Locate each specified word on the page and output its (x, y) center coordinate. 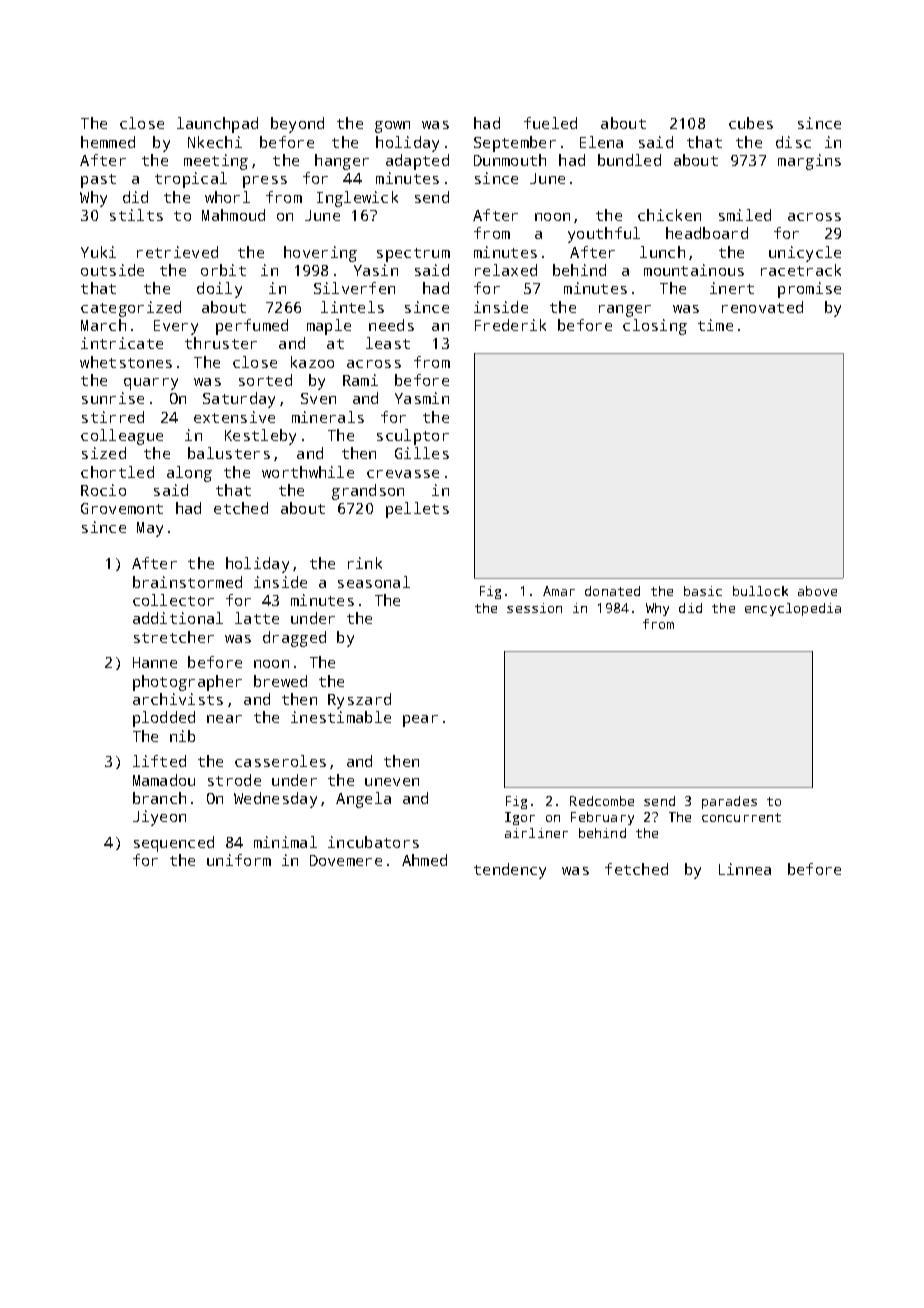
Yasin (376, 270)
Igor (520, 818)
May (150, 529)
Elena (601, 142)
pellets (417, 510)
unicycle (805, 254)
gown (392, 127)
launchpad (217, 125)
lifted (159, 761)
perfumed (252, 327)
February (602, 818)
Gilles (422, 453)
